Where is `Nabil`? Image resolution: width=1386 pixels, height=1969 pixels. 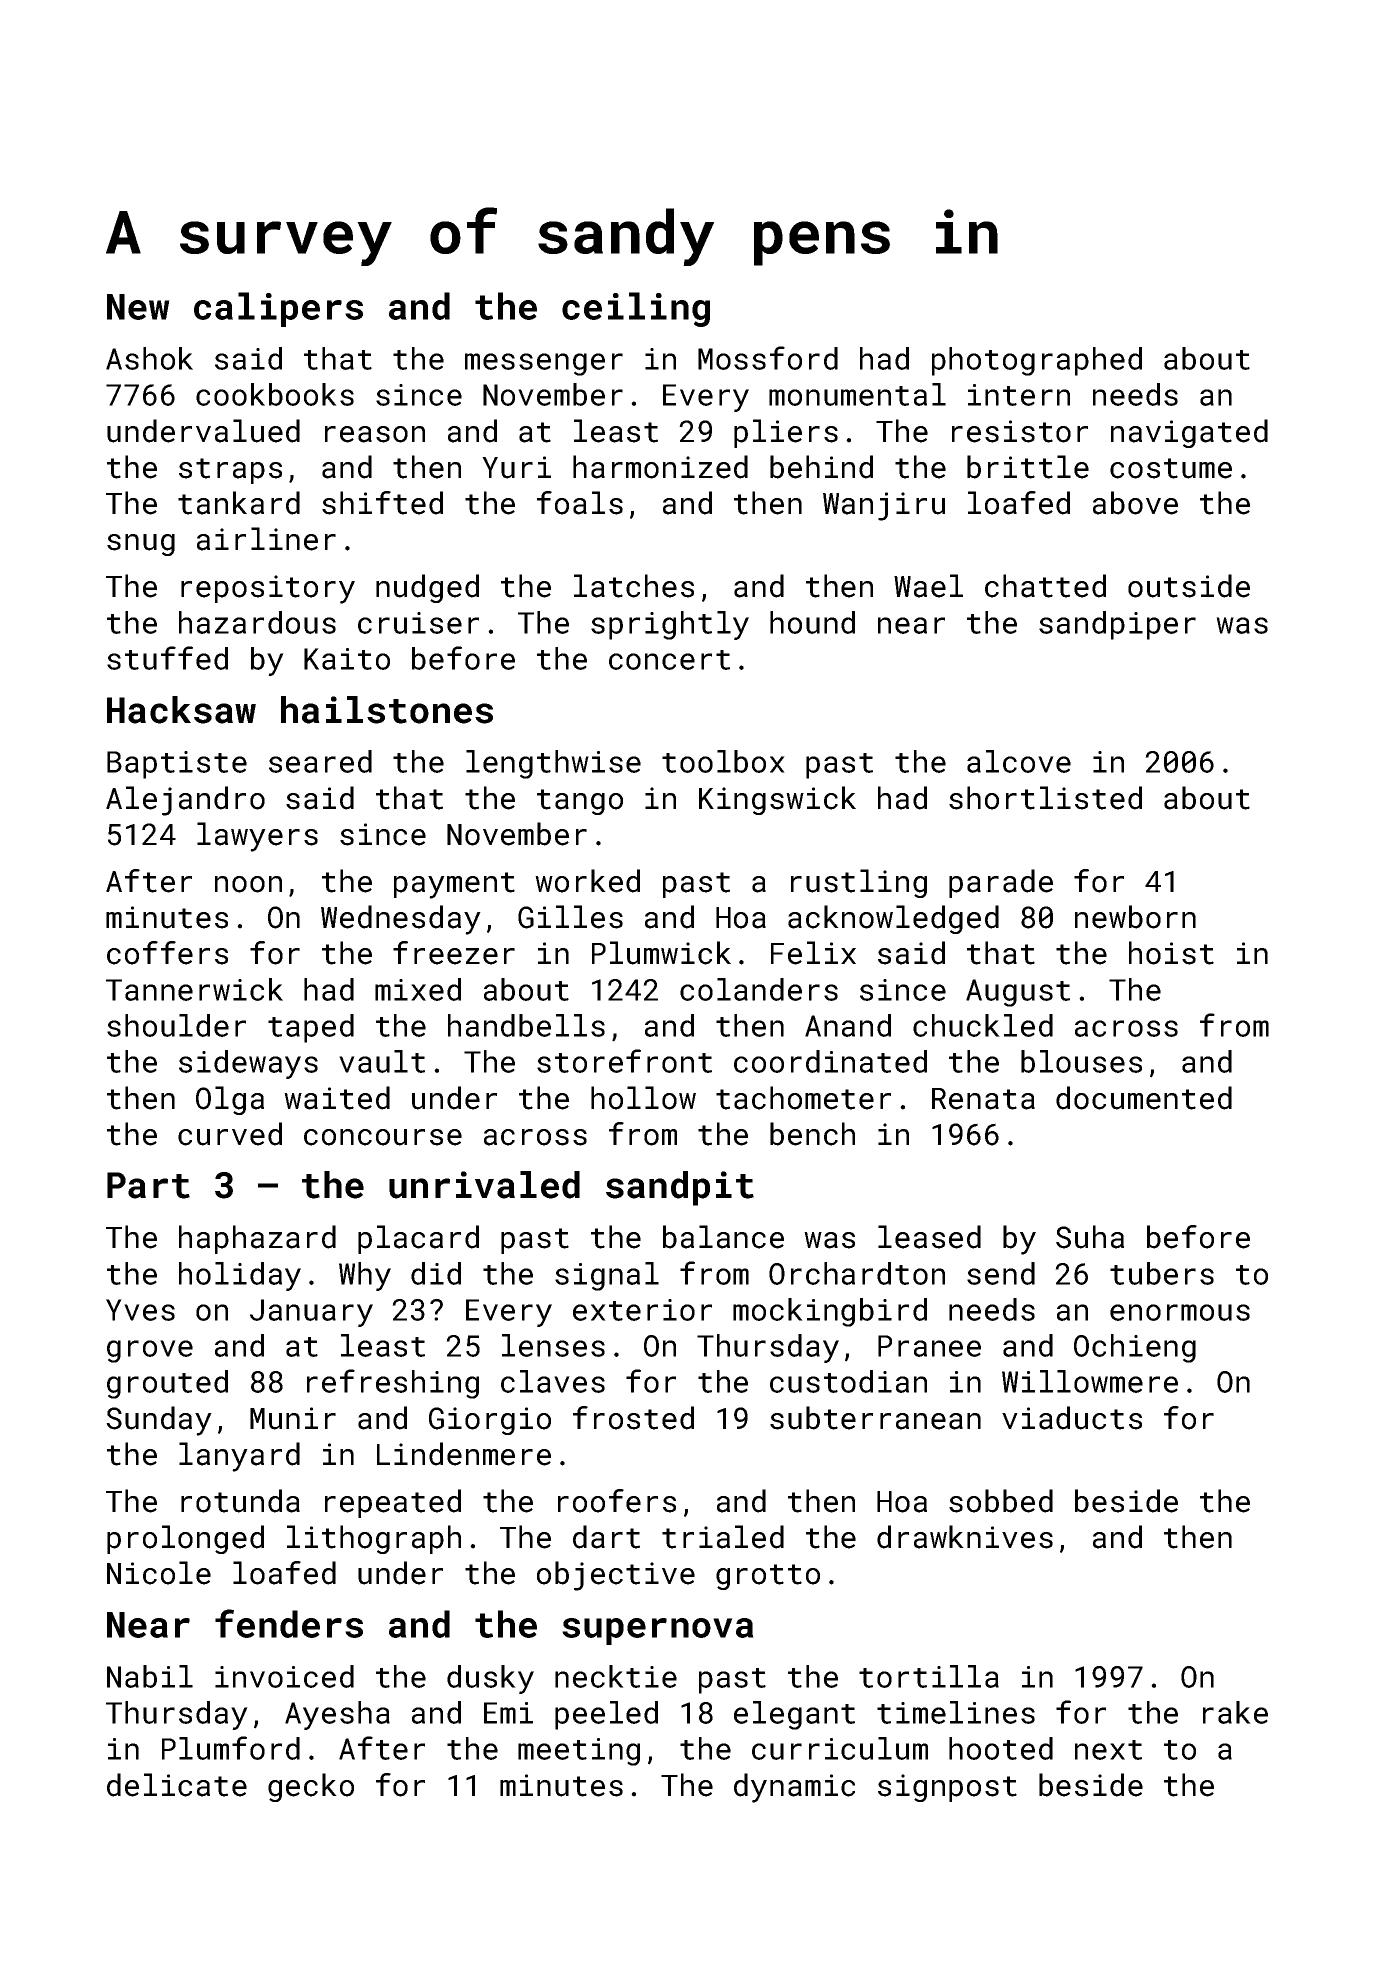
Nabil is located at coordinates (150, 1676).
